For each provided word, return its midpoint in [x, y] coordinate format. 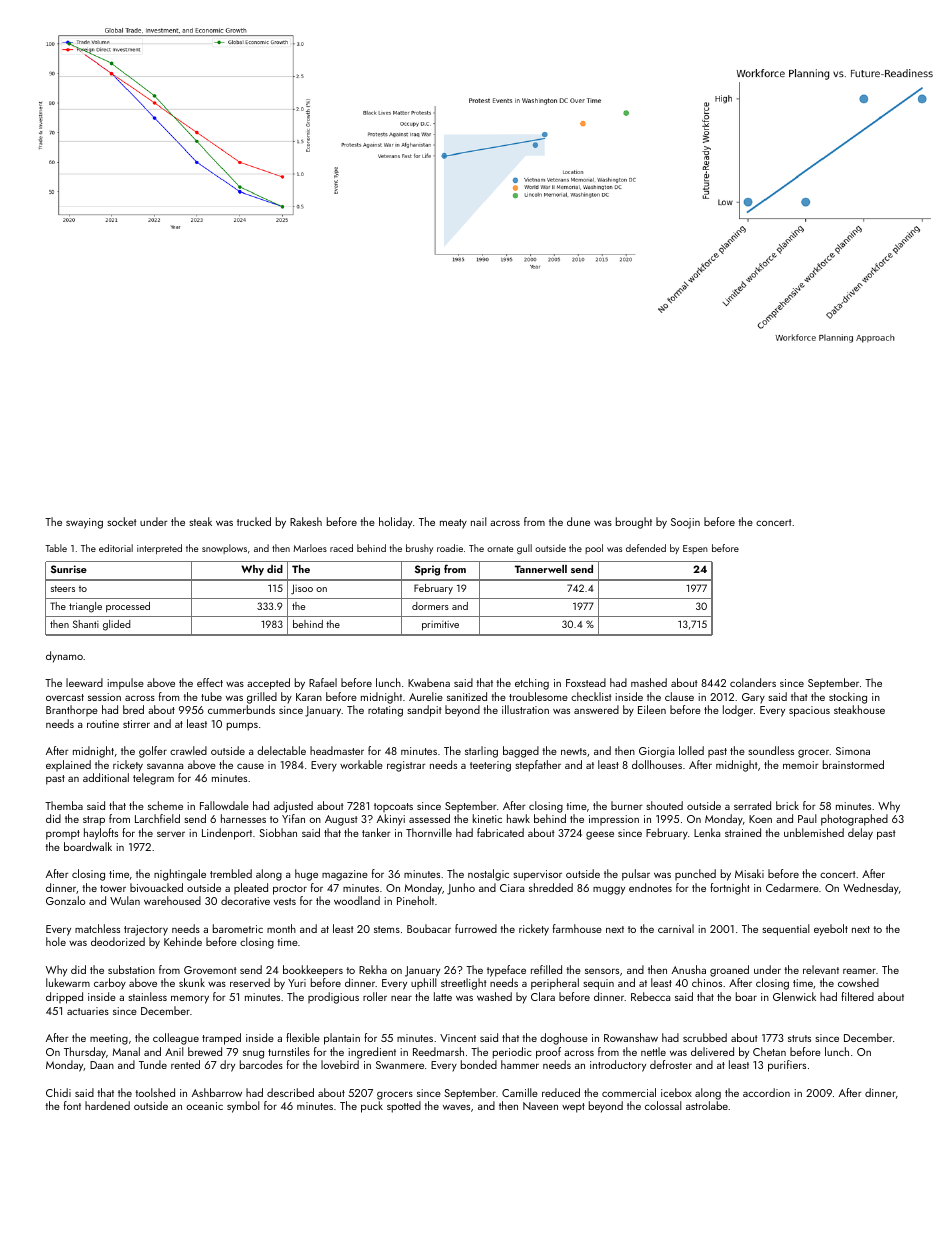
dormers [430, 606]
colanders [753, 682]
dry [227, 1066]
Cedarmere [792, 887]
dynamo [64, 657]
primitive [440, 626]
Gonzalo [65, 900]
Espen [695, 549]
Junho [461, 889]
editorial [116, 548]
